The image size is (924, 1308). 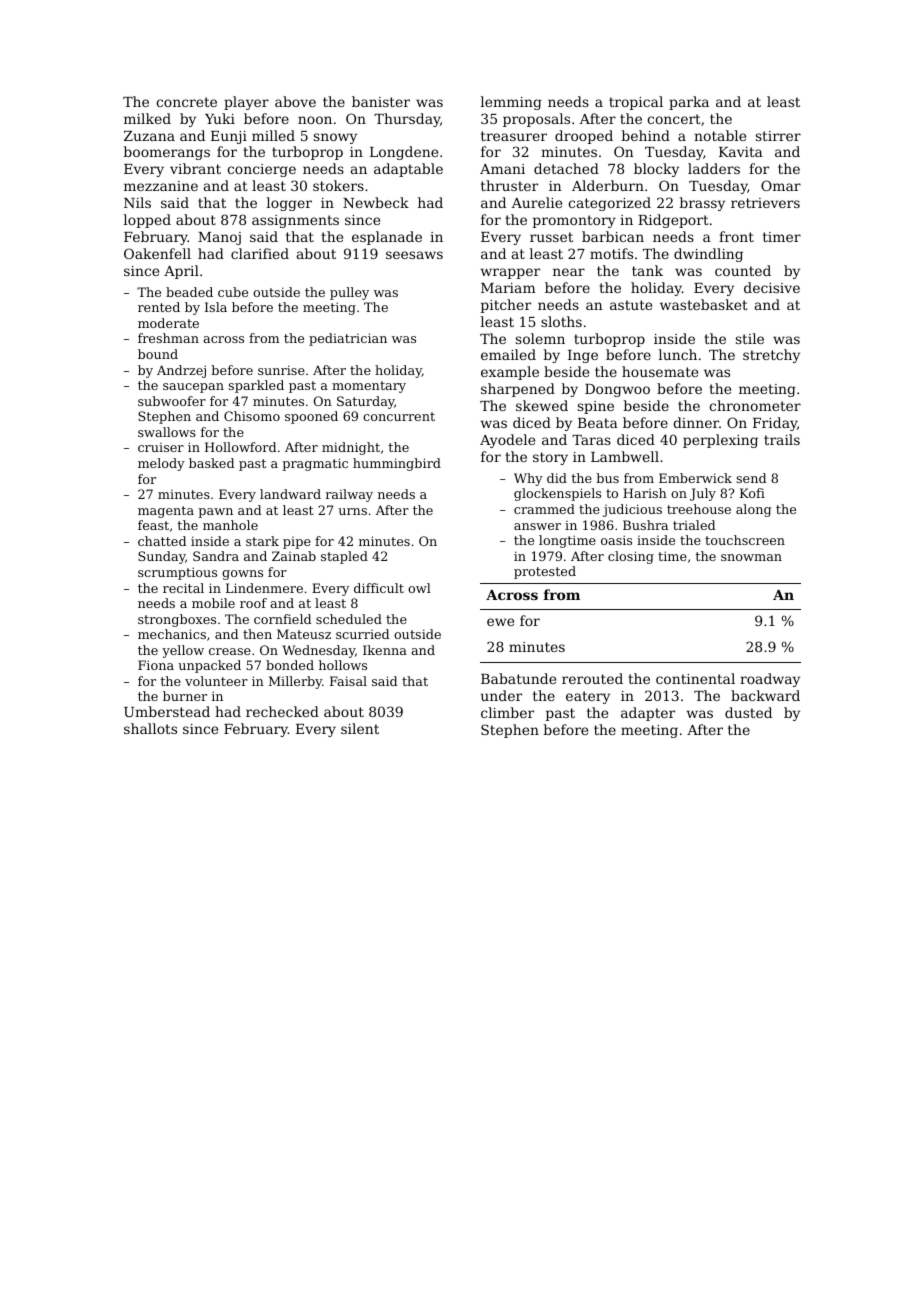 What do you see at coordinates (506, 306) in the screenshot?
I see `pitcher` at bounding box center [506, 306].
